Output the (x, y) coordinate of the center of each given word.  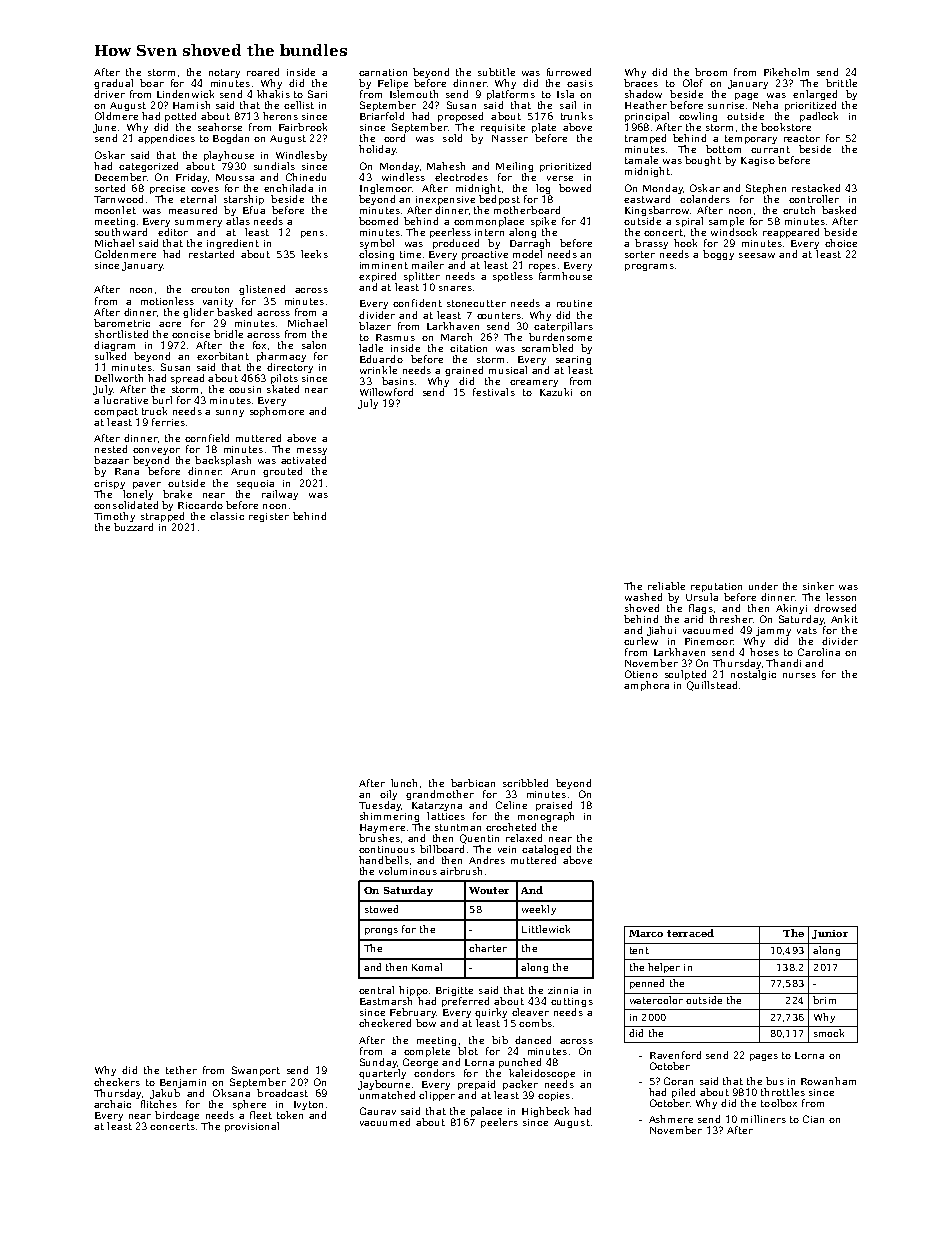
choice (841, 243)
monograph (546, 817)
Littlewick (546, 929)
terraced (690, 933)
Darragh (530, 244)
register (269, 517)
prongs (381, 931)
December (121, 177)
